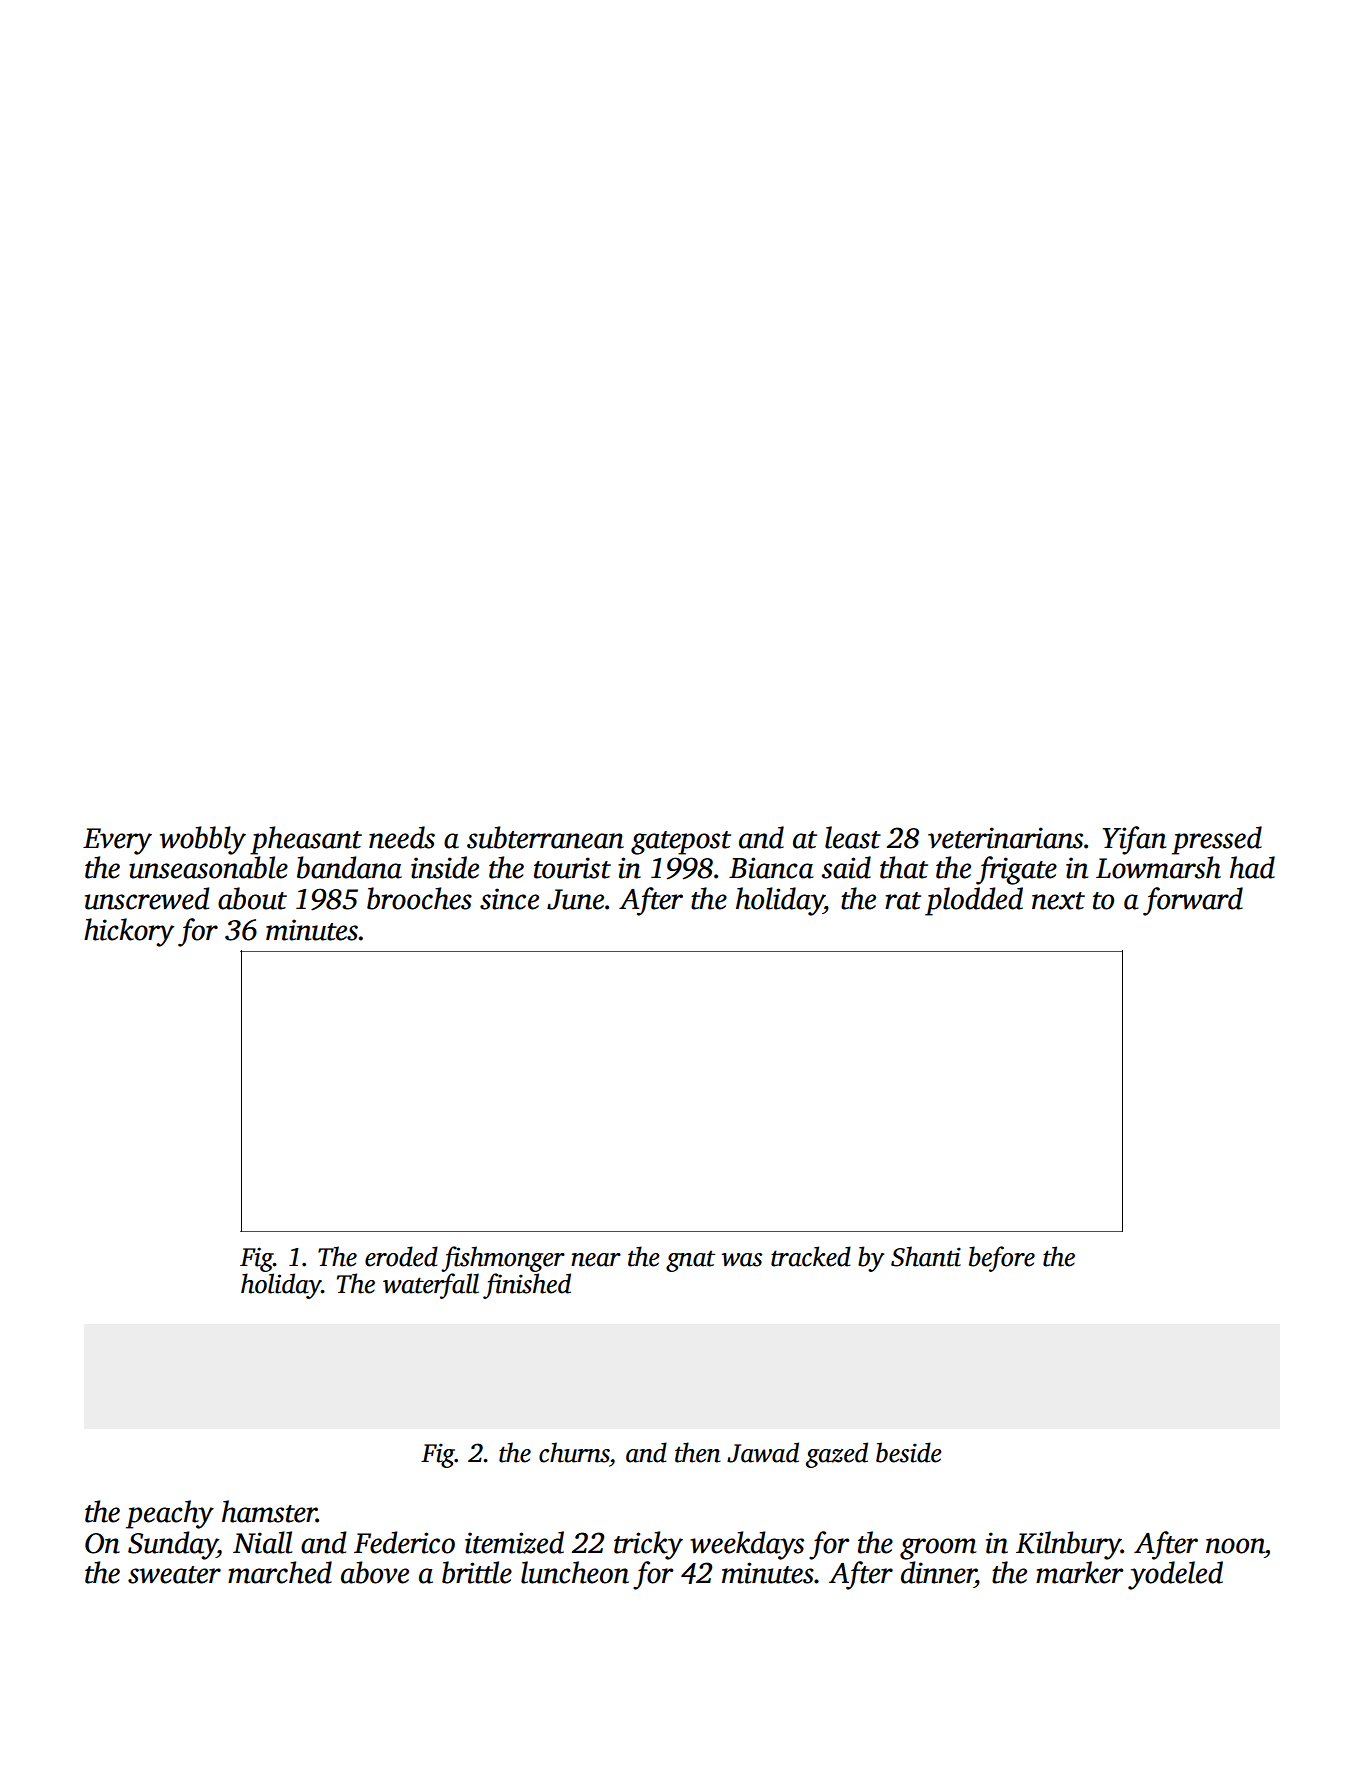  I want to click on least, so click(853, 837).
